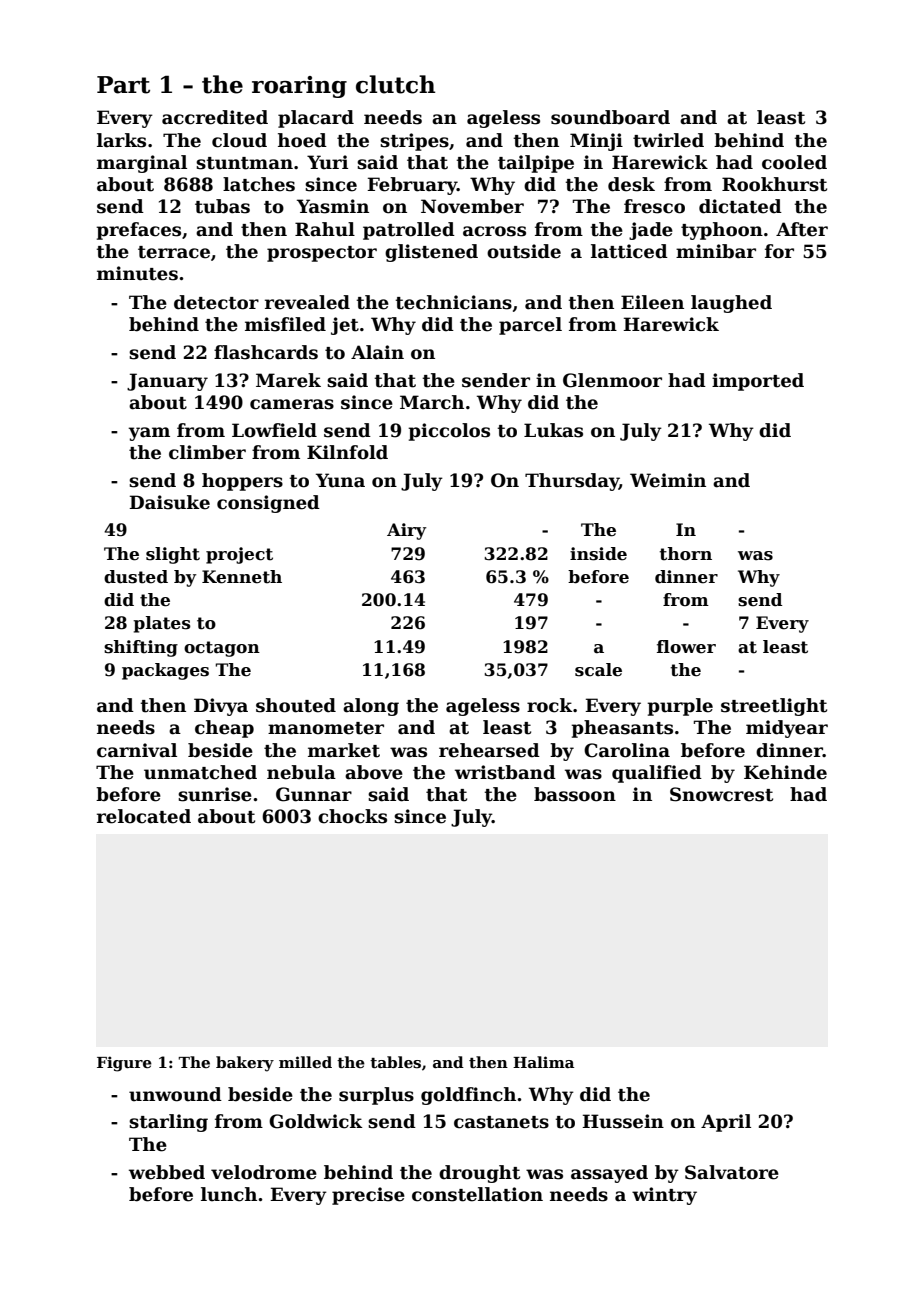 The height and width of the screenshot is (1314, 924). What do you see at coordinates (553, 430) in the screenshot?
I see `Lukas` at bounding box center [553, 430].
